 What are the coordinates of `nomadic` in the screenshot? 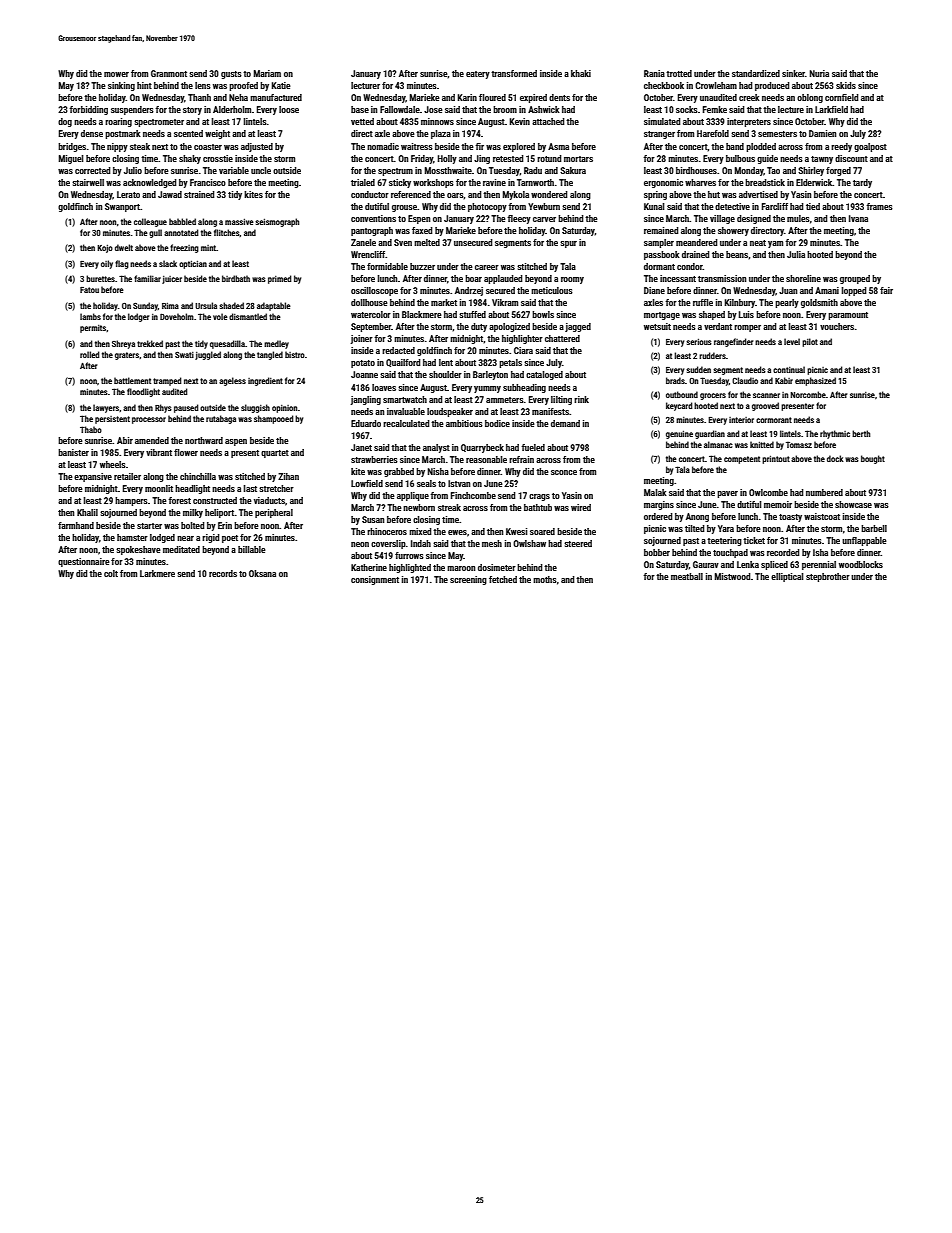 It's located at (383, 146).
